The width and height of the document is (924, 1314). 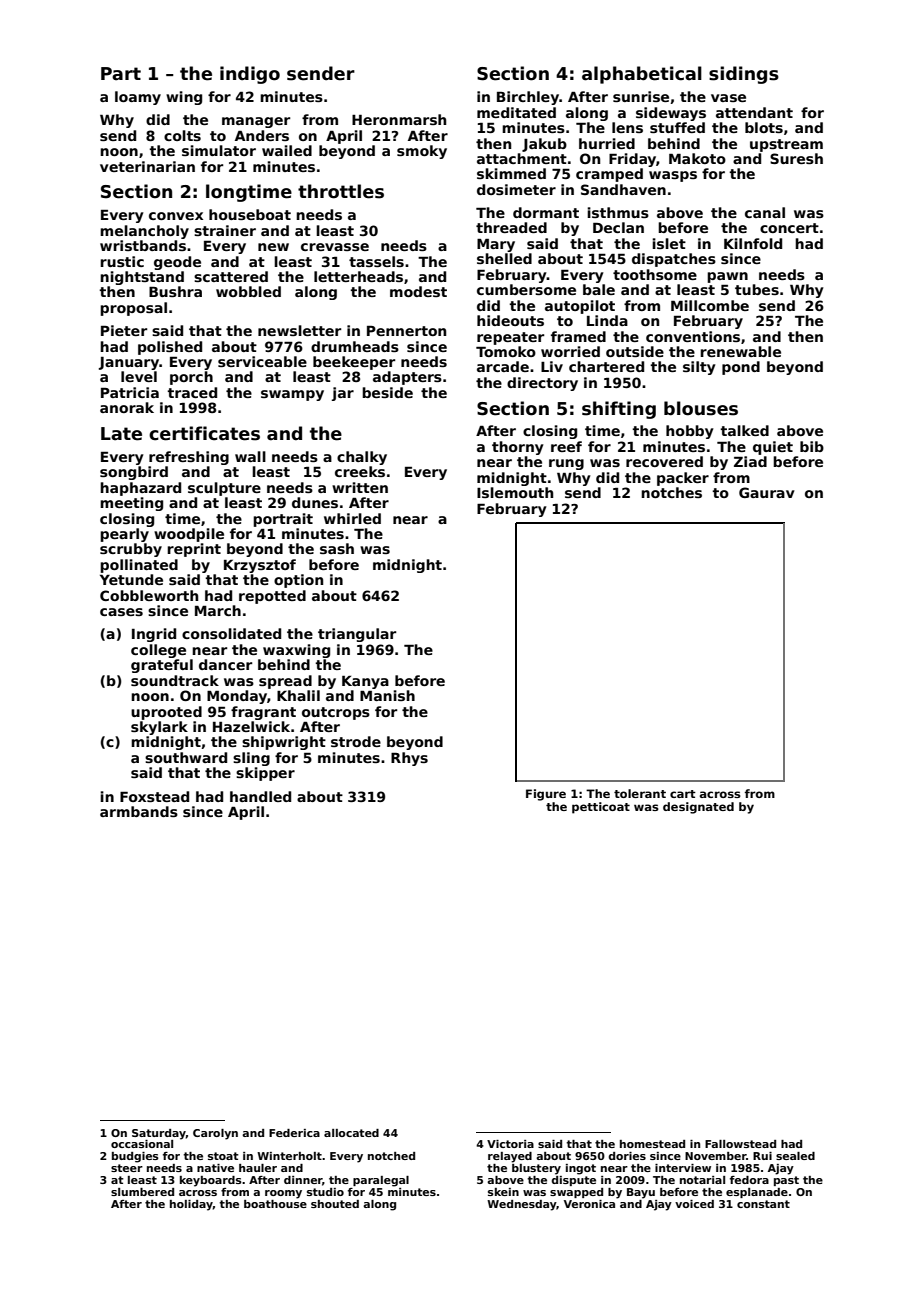 What do you see at coordinates (231, 633) in the document?
I see `consolidated` at bounding box center [231, 633].
